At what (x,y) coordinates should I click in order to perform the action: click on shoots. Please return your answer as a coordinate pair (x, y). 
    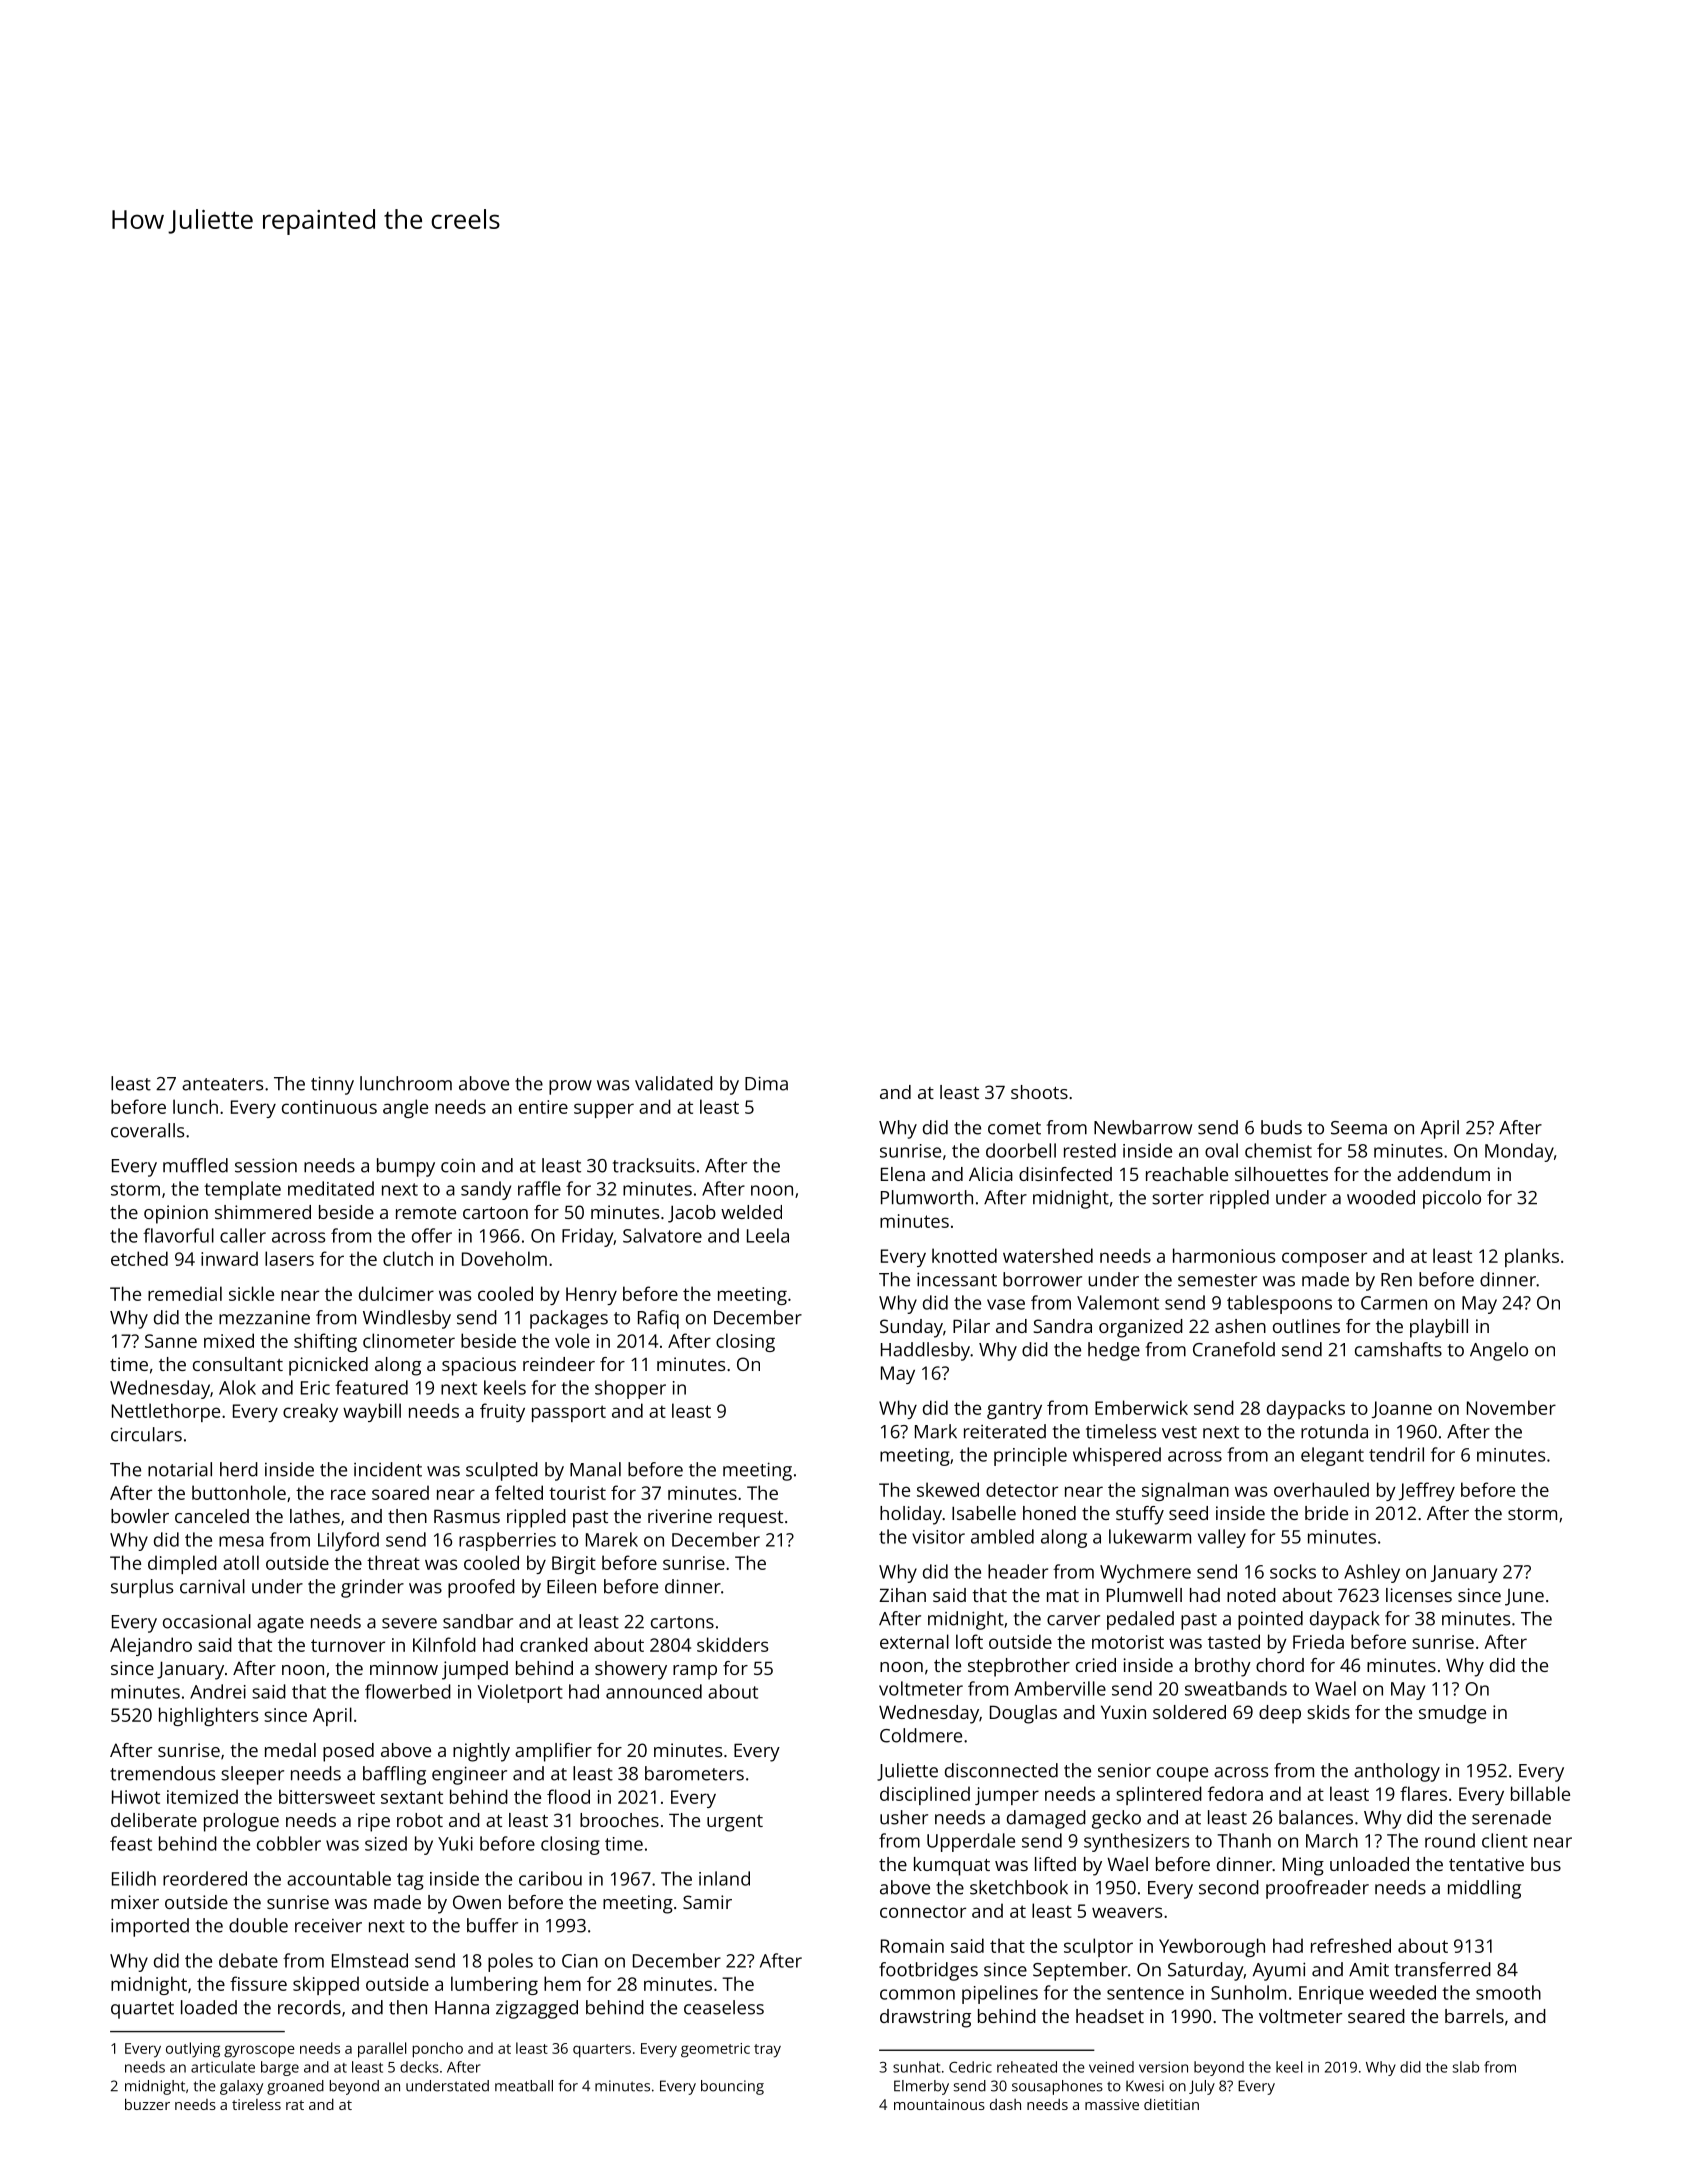
    Looking at the image, I should click on (1039, 1092).
